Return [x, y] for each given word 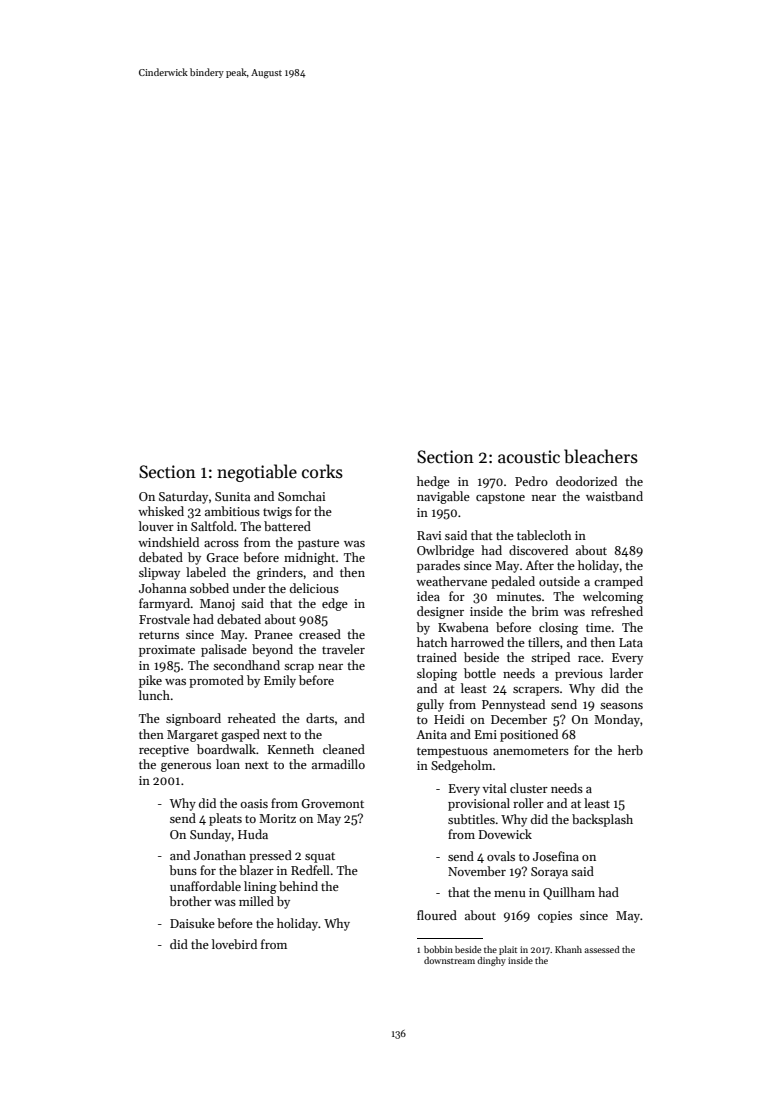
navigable [443, 497]
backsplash [602, 820]
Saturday [183, 497]
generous [186, 767]
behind [298, 886]
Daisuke [192, 923]
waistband [614, 496]
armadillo [338, 764]
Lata [631, 642]
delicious [314, 588]
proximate [167, 651]
